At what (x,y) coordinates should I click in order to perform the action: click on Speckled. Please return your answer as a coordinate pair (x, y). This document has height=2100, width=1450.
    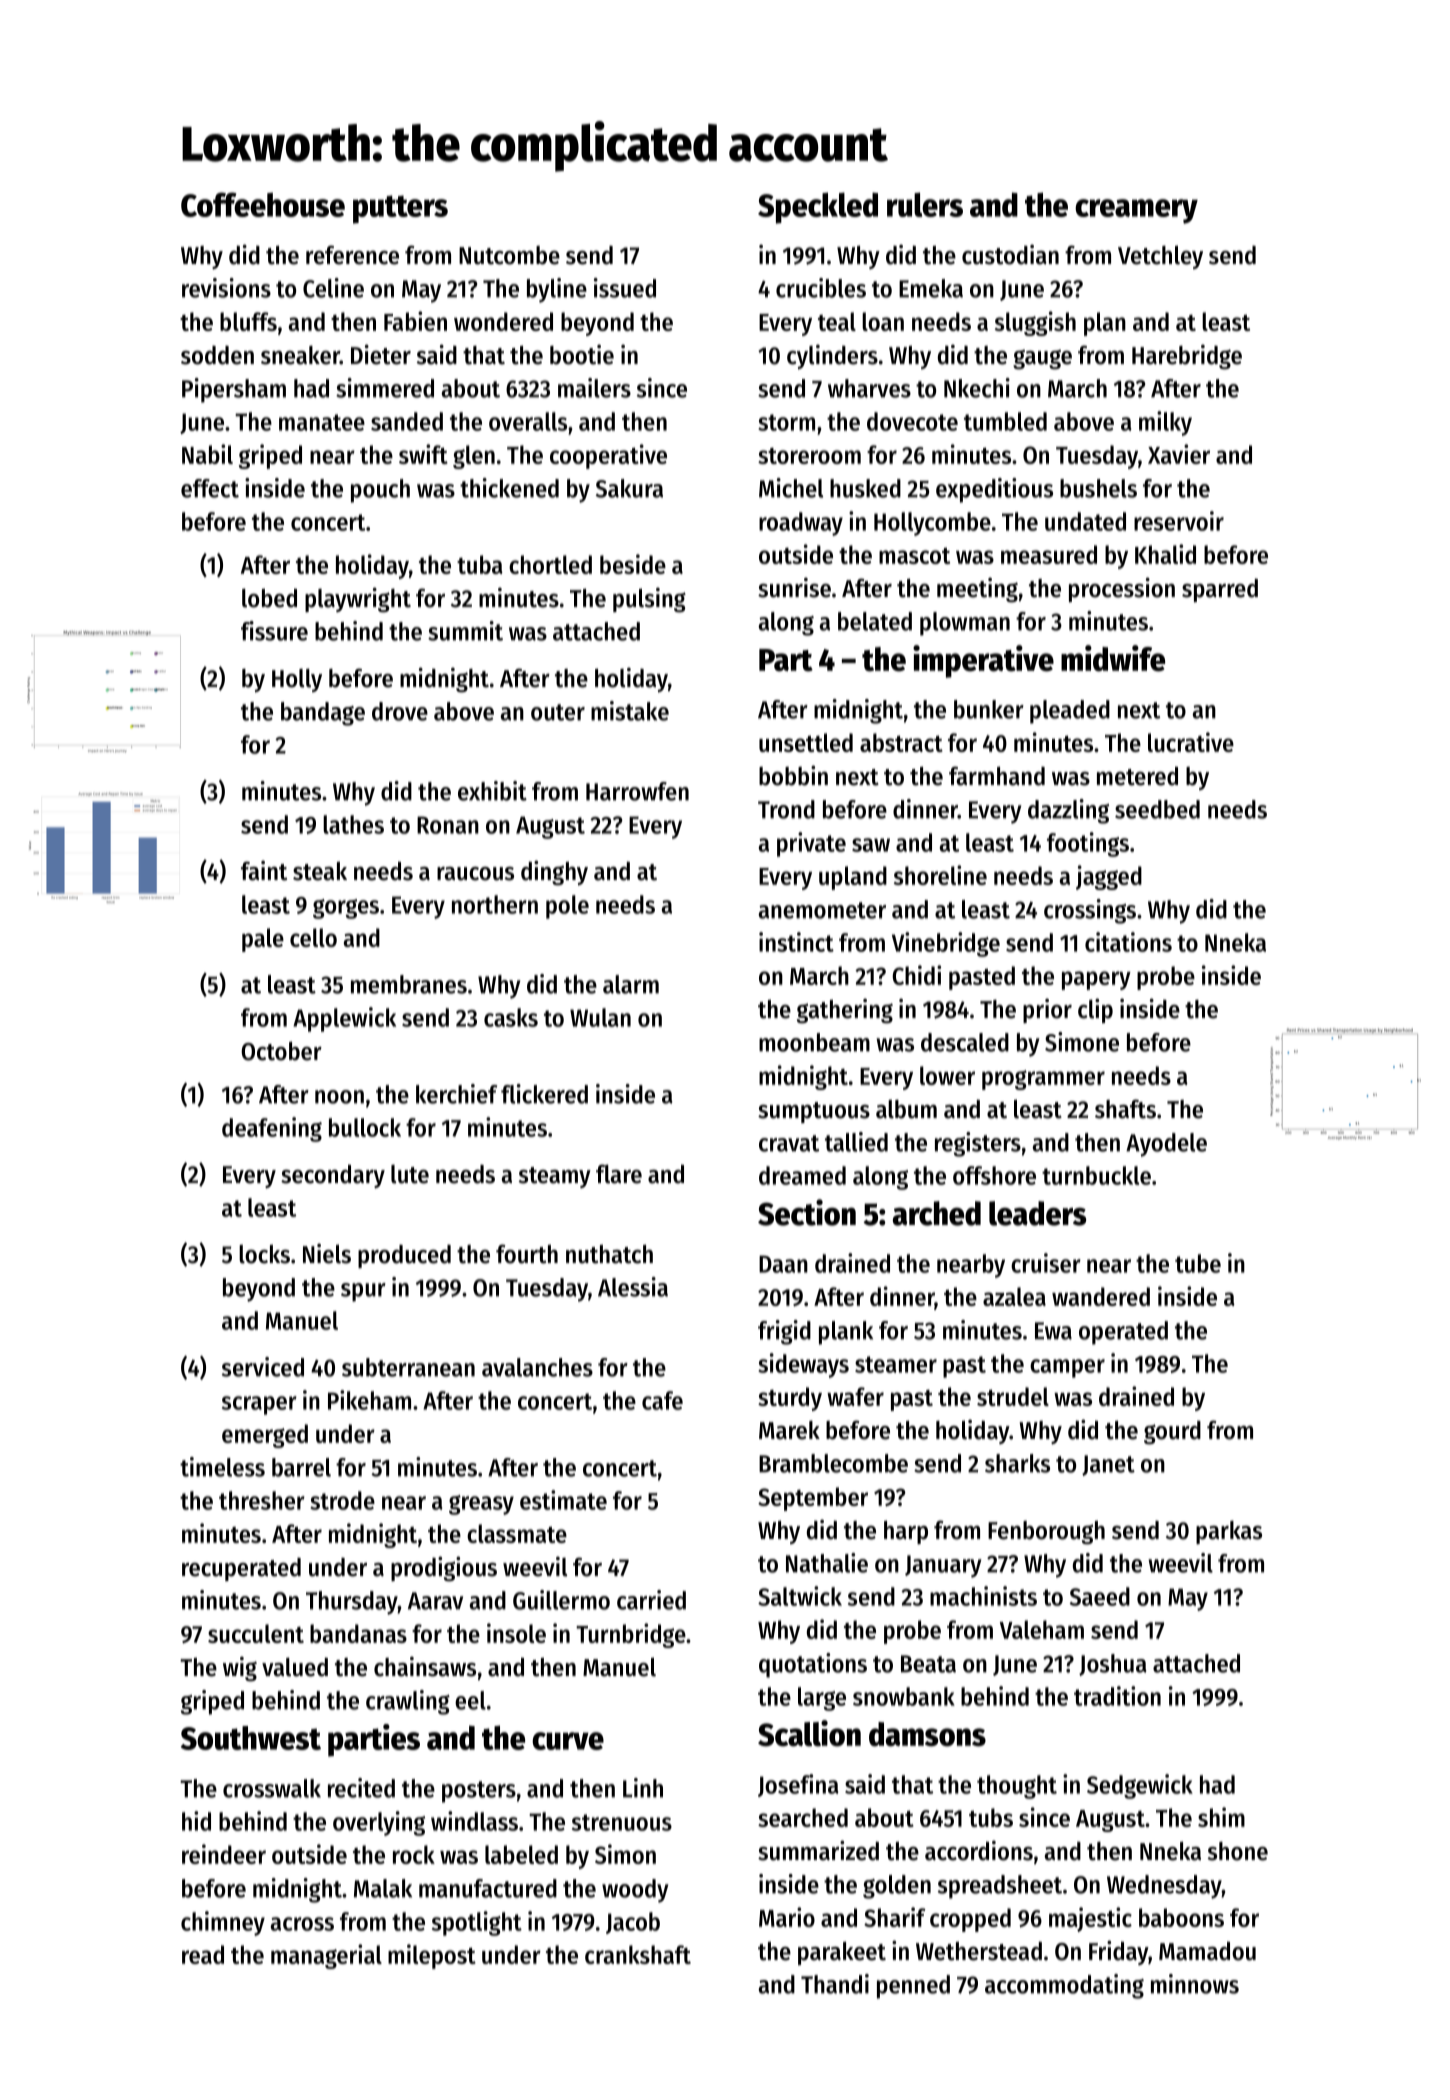
    Looking at the image, I should click on (818, 208).
